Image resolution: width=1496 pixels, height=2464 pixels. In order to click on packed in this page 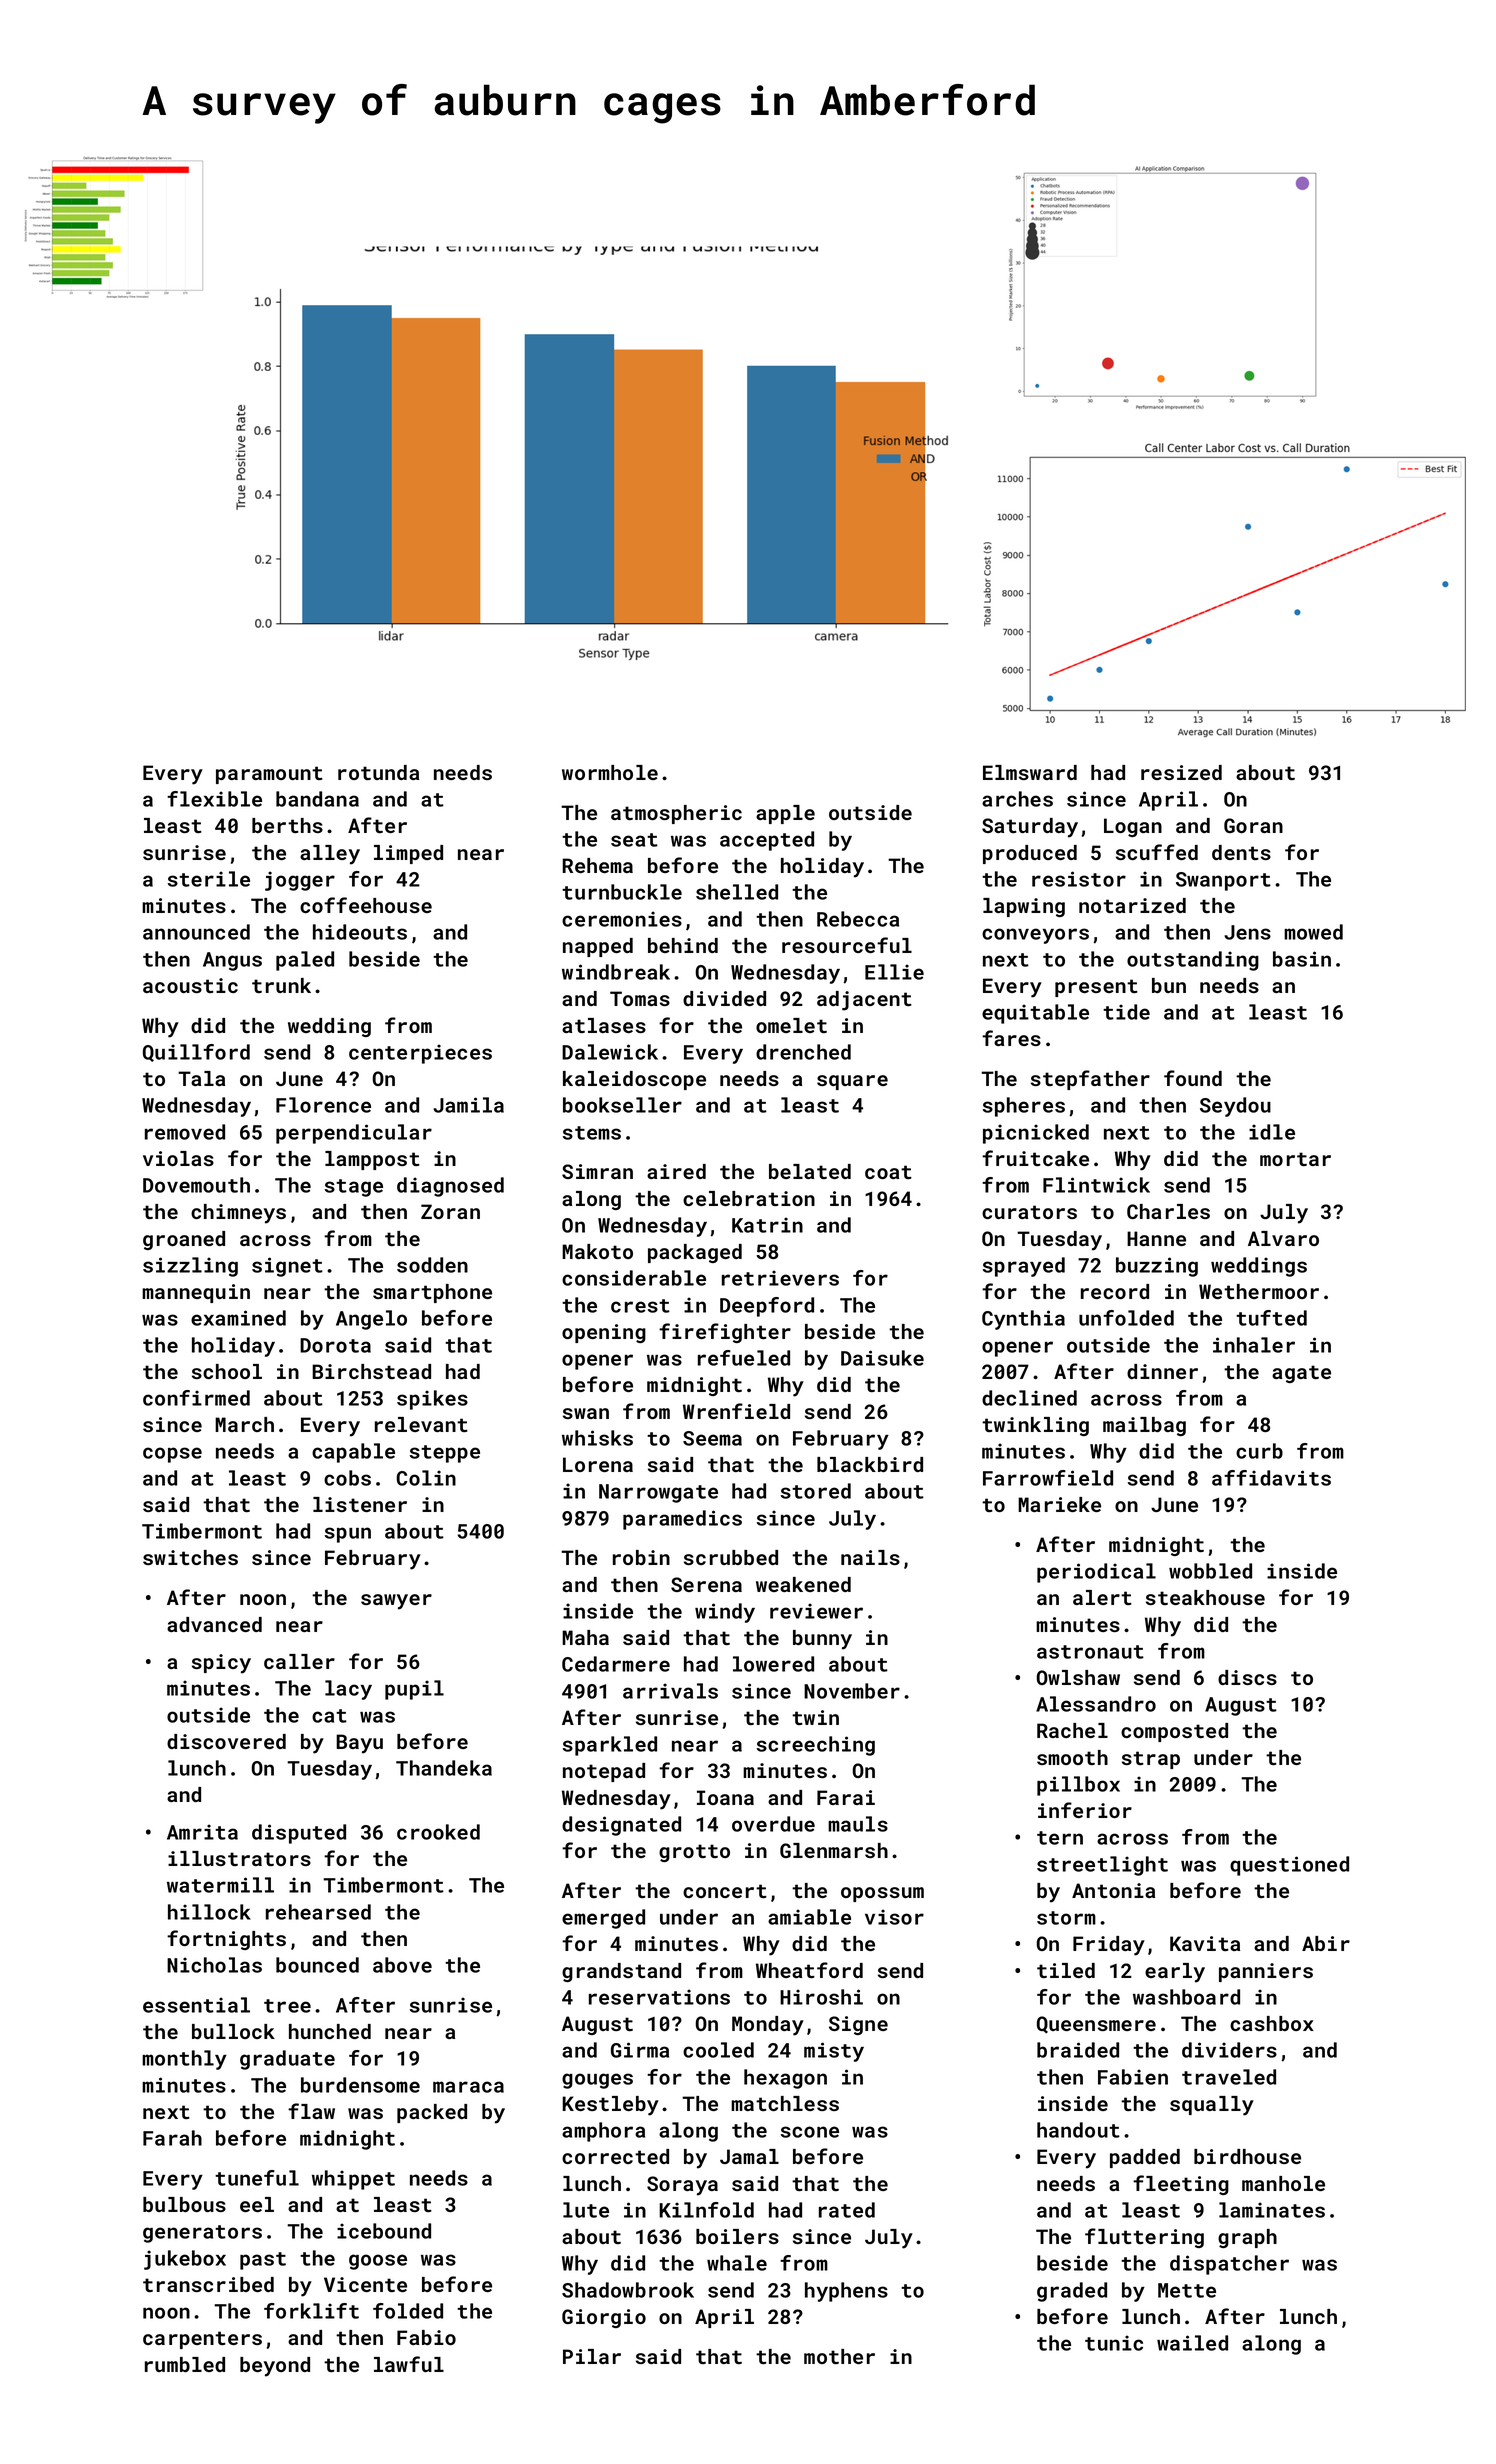, I will do `click(432, 2113)`.
